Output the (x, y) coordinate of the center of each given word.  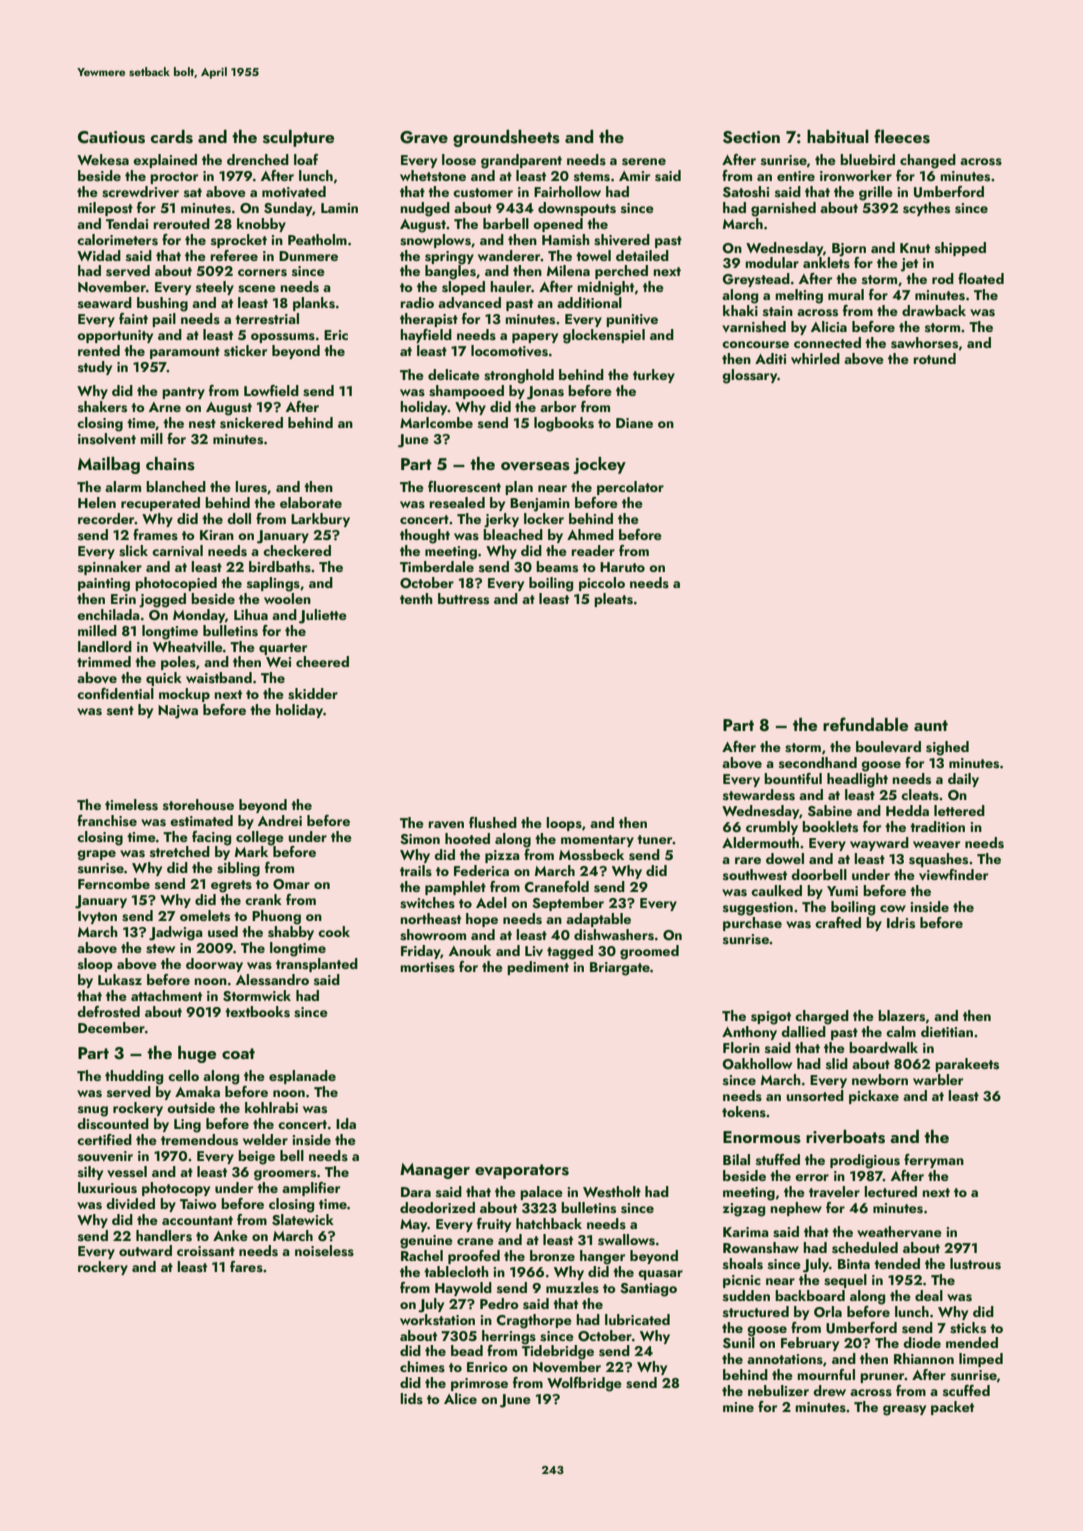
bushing (162, 304)
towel (593, 255)
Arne (165, 407)
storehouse (198, 805)
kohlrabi (271, 1107)
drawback (934, 310)
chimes (422, 1366)
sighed (947, 748)
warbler (938, 1079)
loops (564, 824)
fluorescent (464, 487)
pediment (538, 968)
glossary (750, 376)
